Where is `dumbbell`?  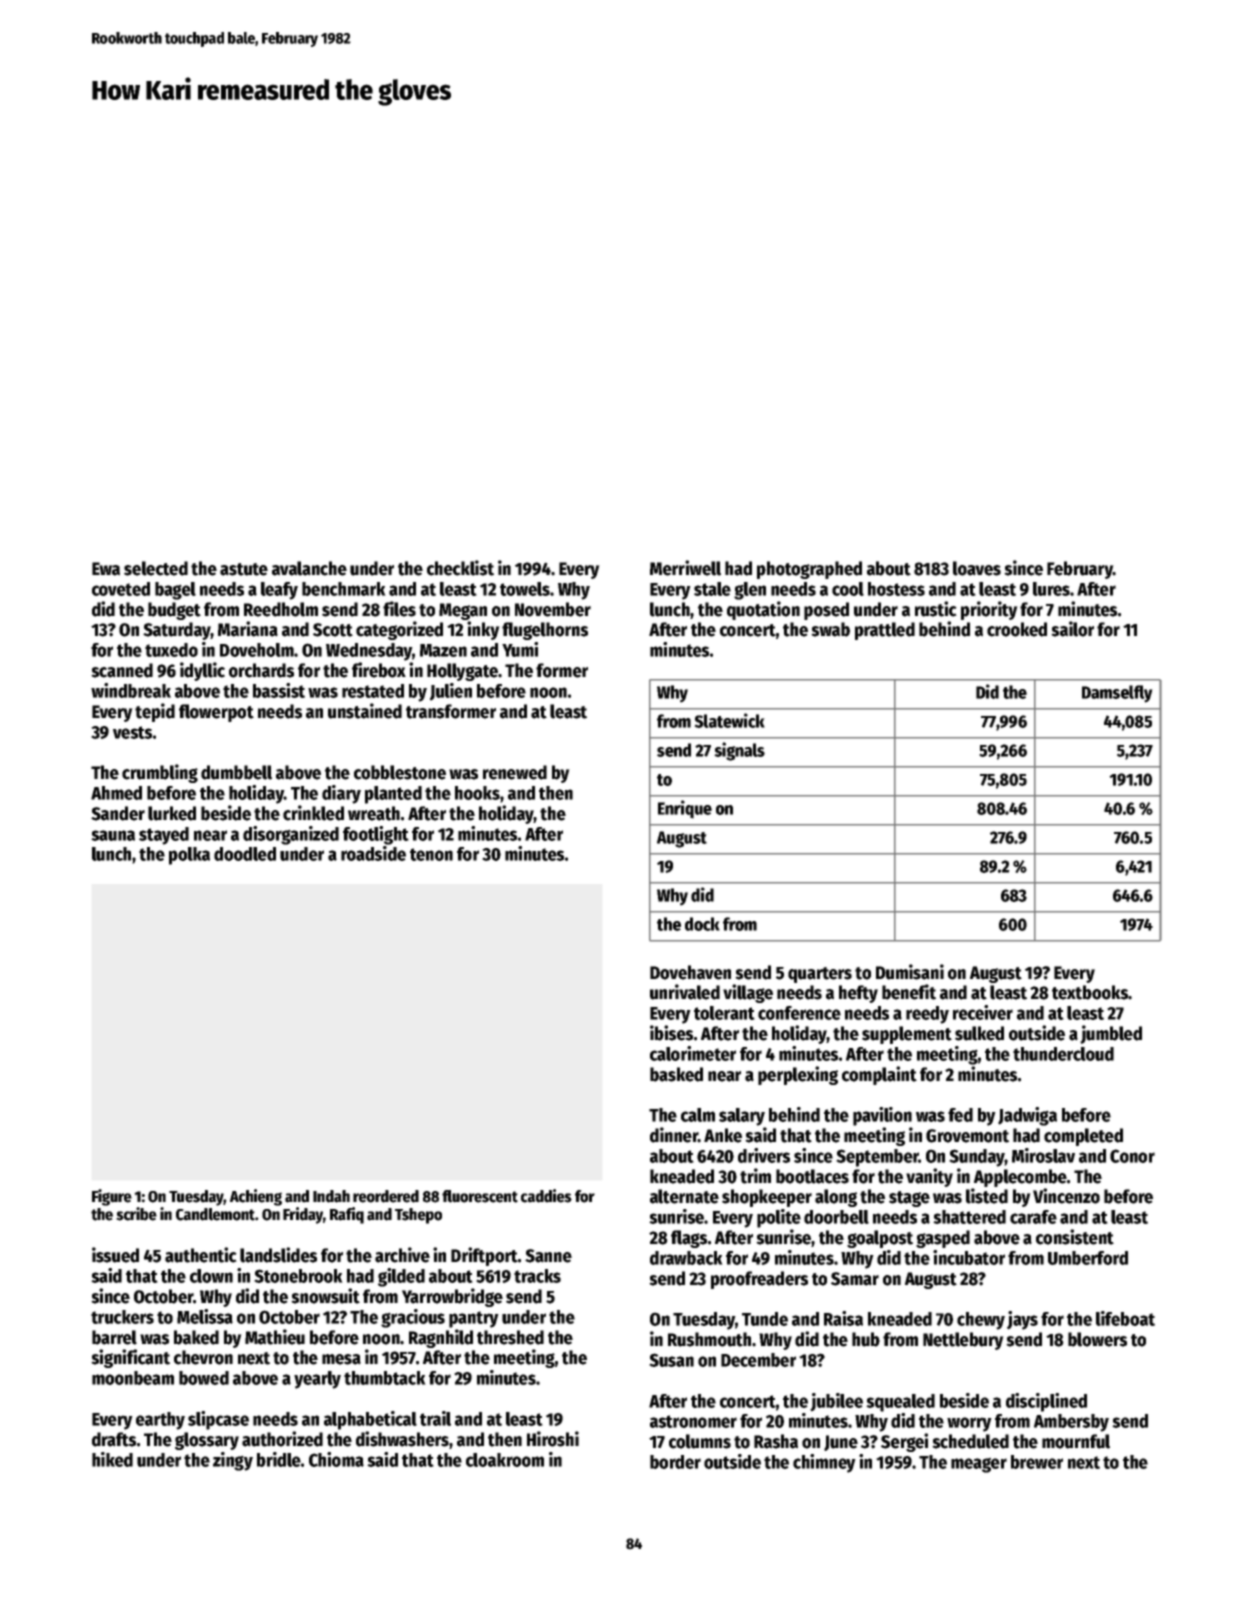
dumbbell is located at coordinates (236, 772).
